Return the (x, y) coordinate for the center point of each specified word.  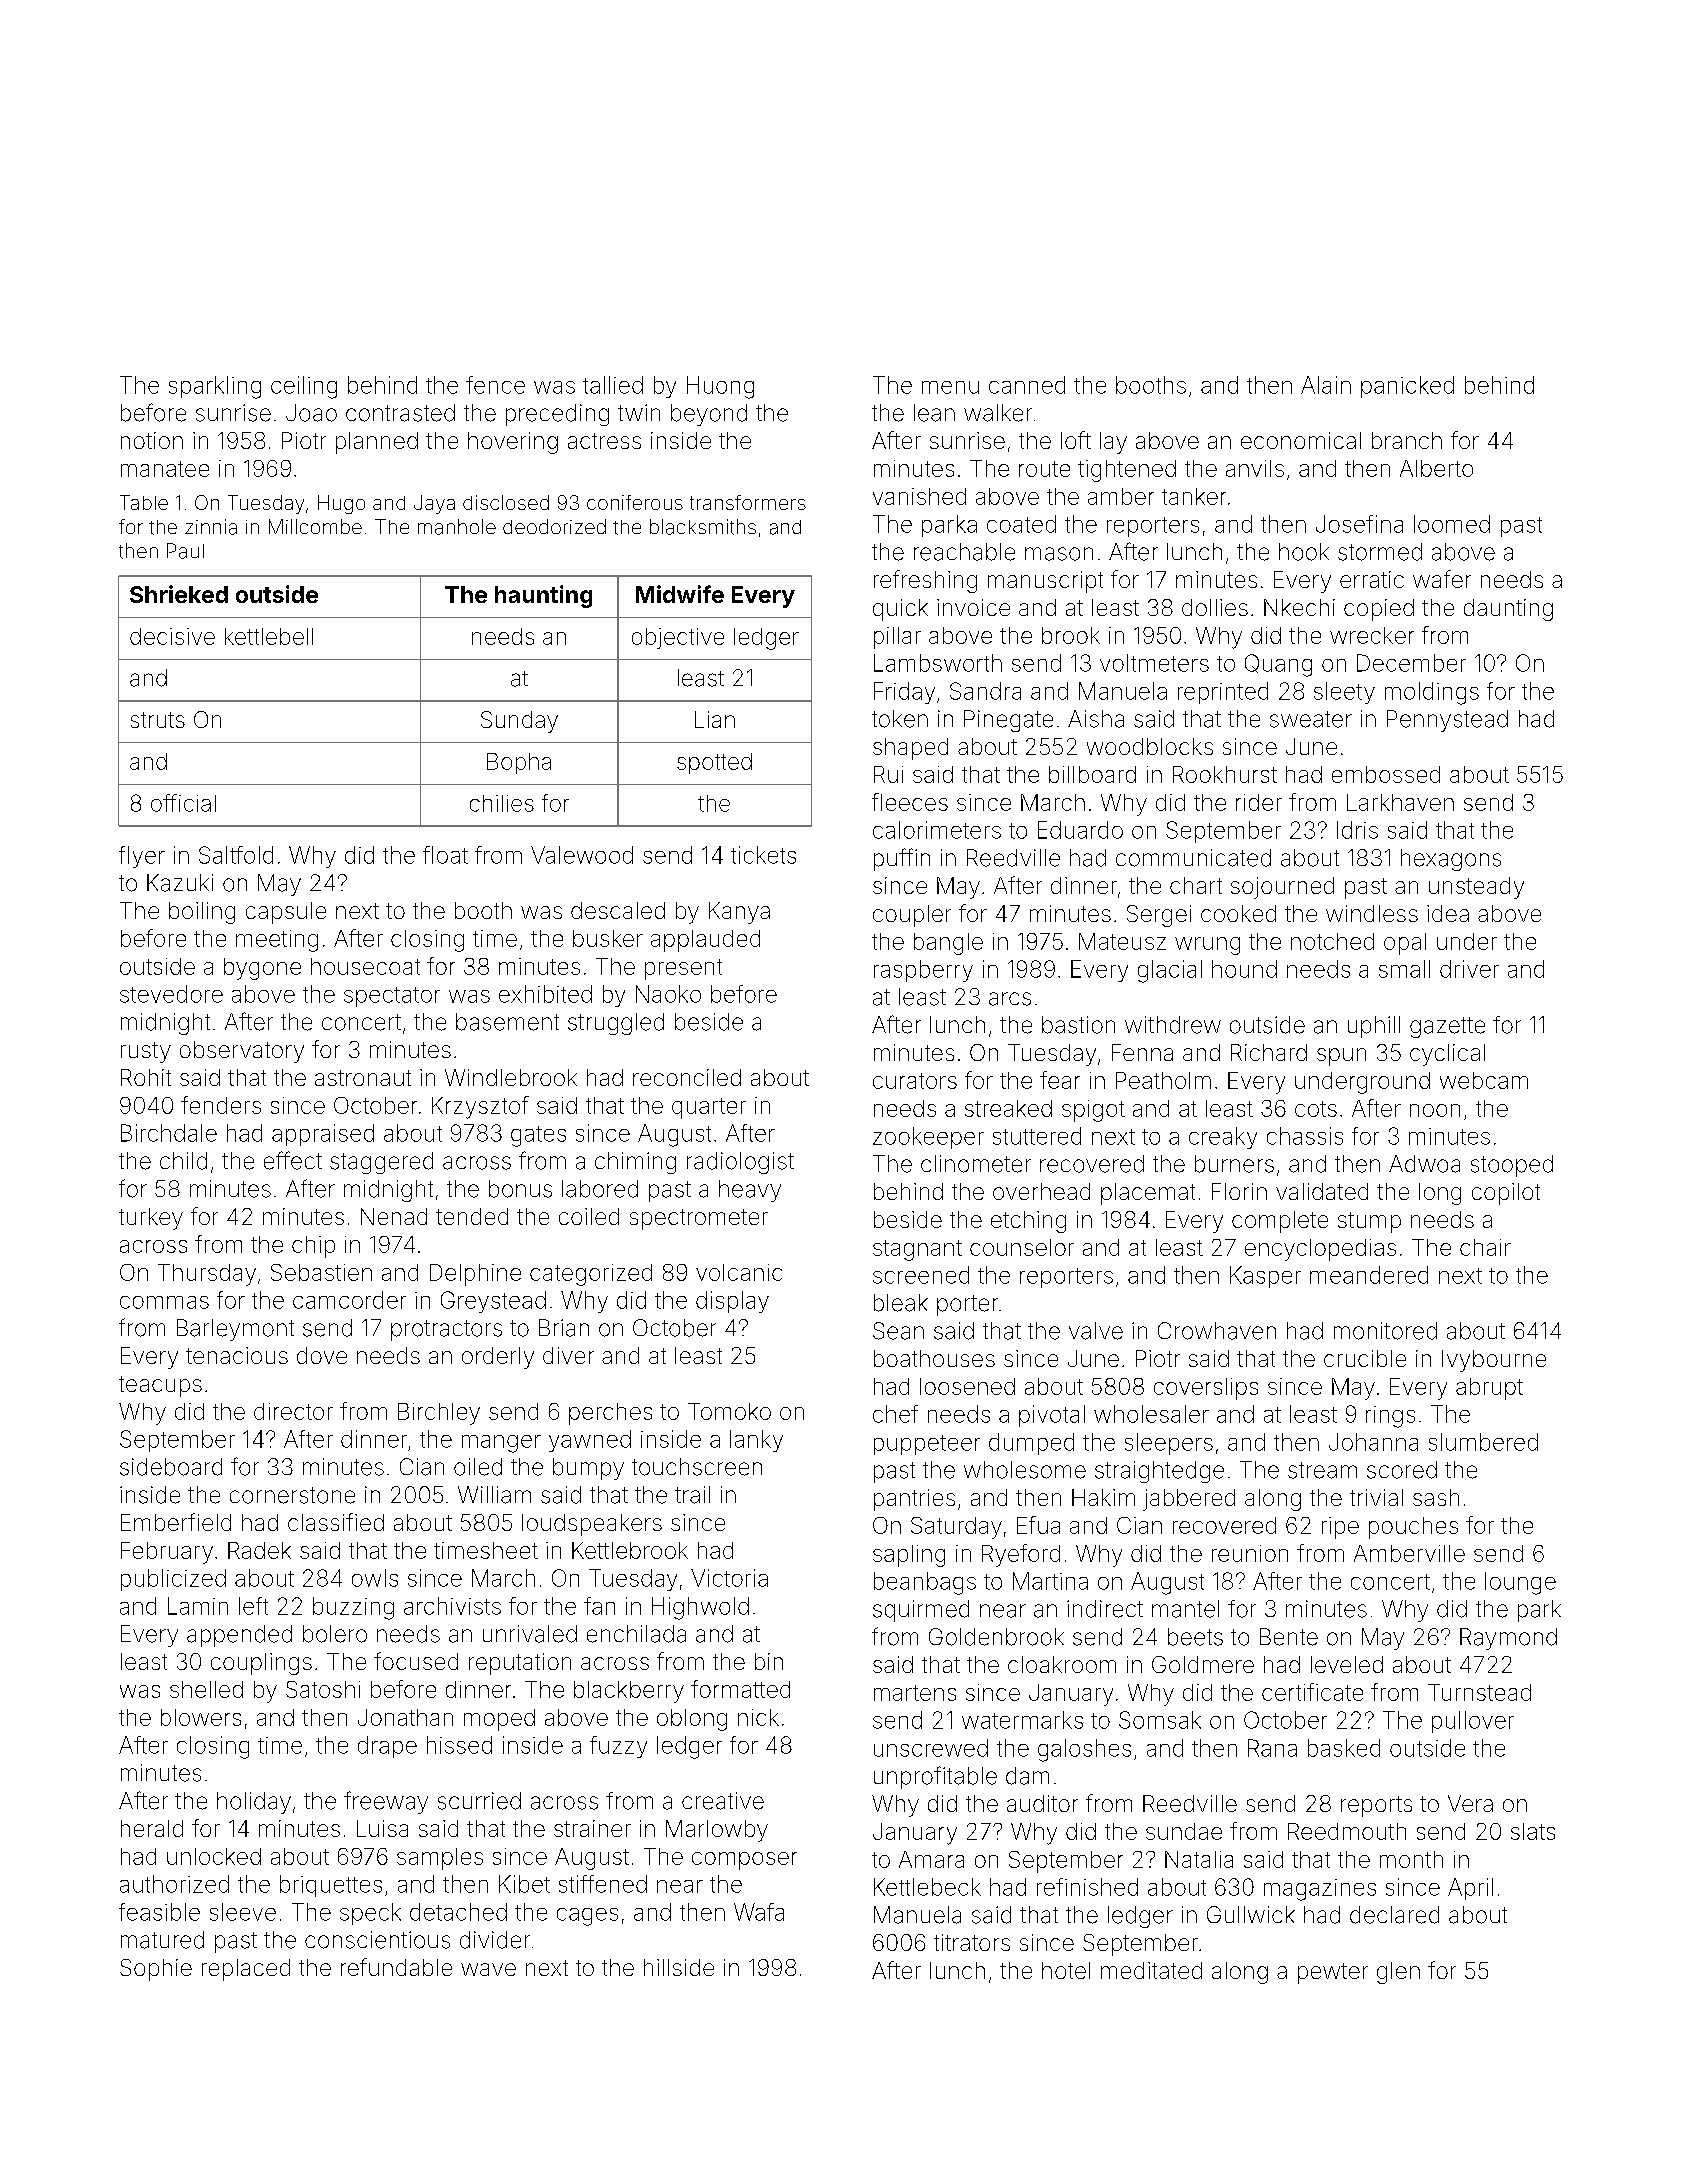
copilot (1506, 1194)
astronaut (363, 1078)
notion (152, 440)
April (1470, 1889)
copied (1379, 610)
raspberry (923, 971)
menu (950, 387)
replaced (246, 1970)
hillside (679, 1967)
